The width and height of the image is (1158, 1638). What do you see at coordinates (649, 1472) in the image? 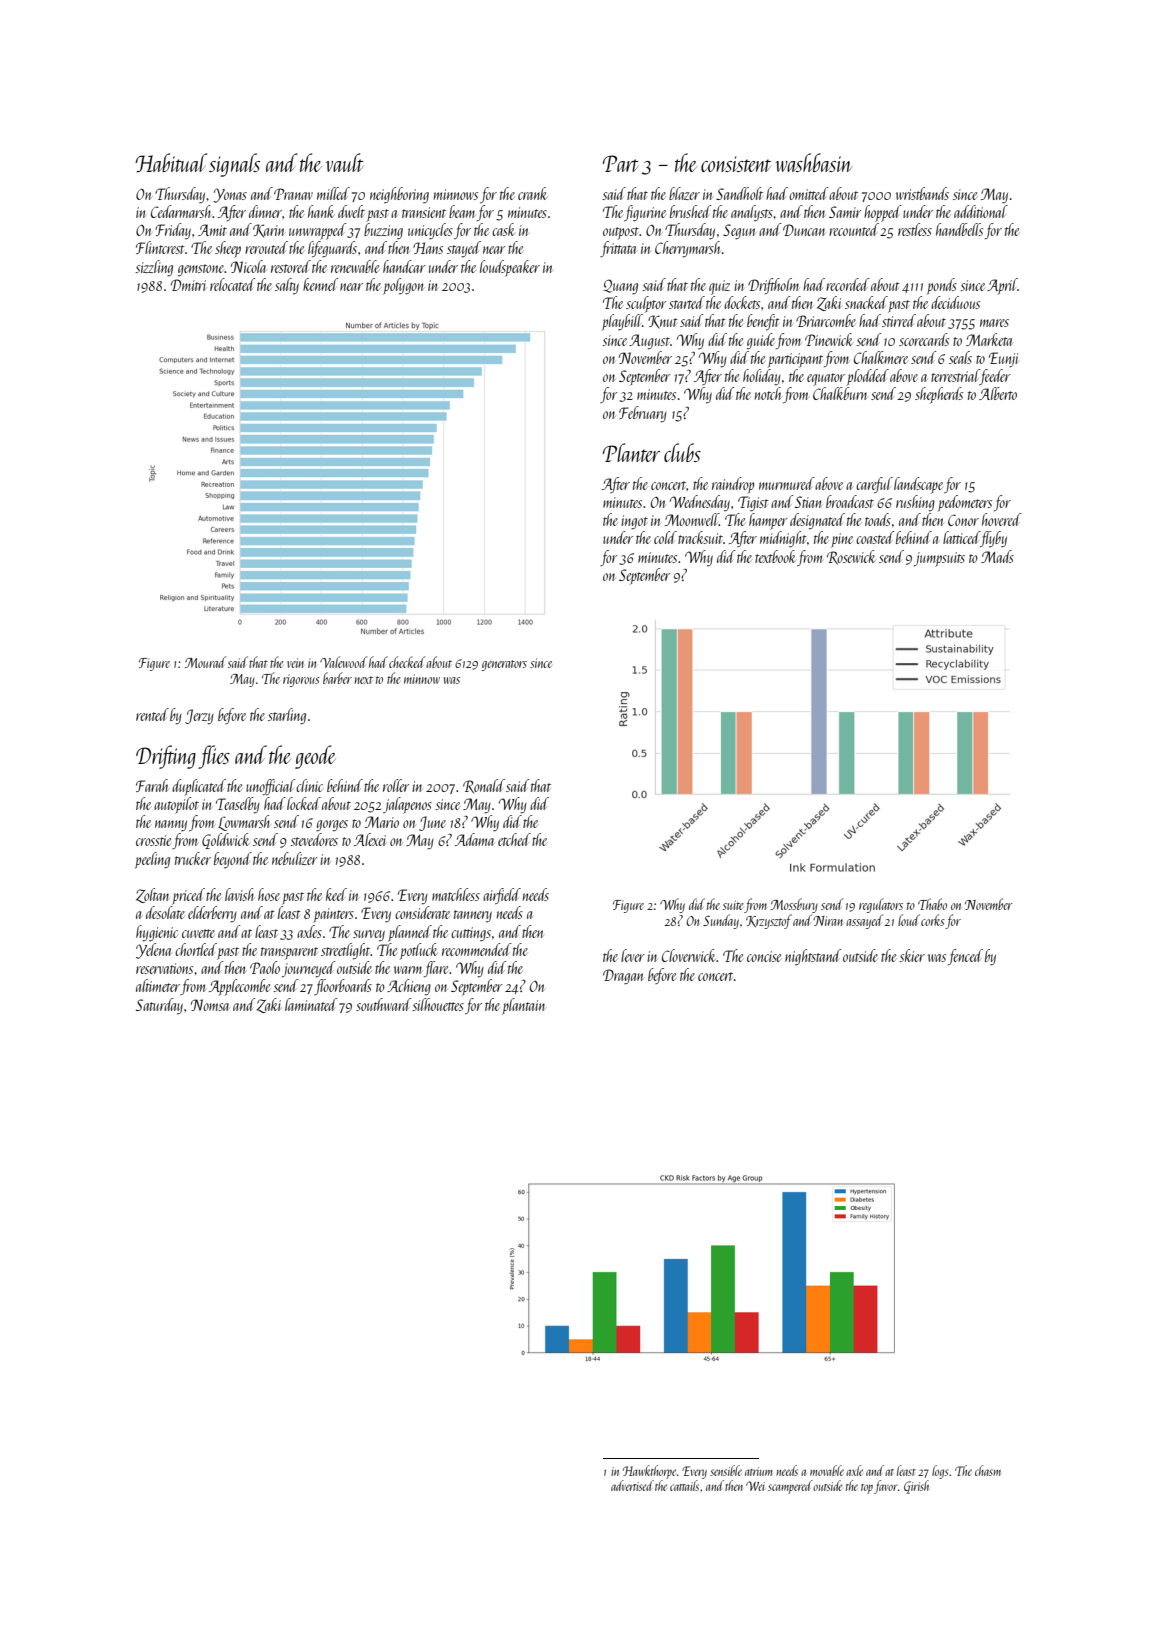
I see `Hawkthorpe` at bounding box center [649, 1472].
